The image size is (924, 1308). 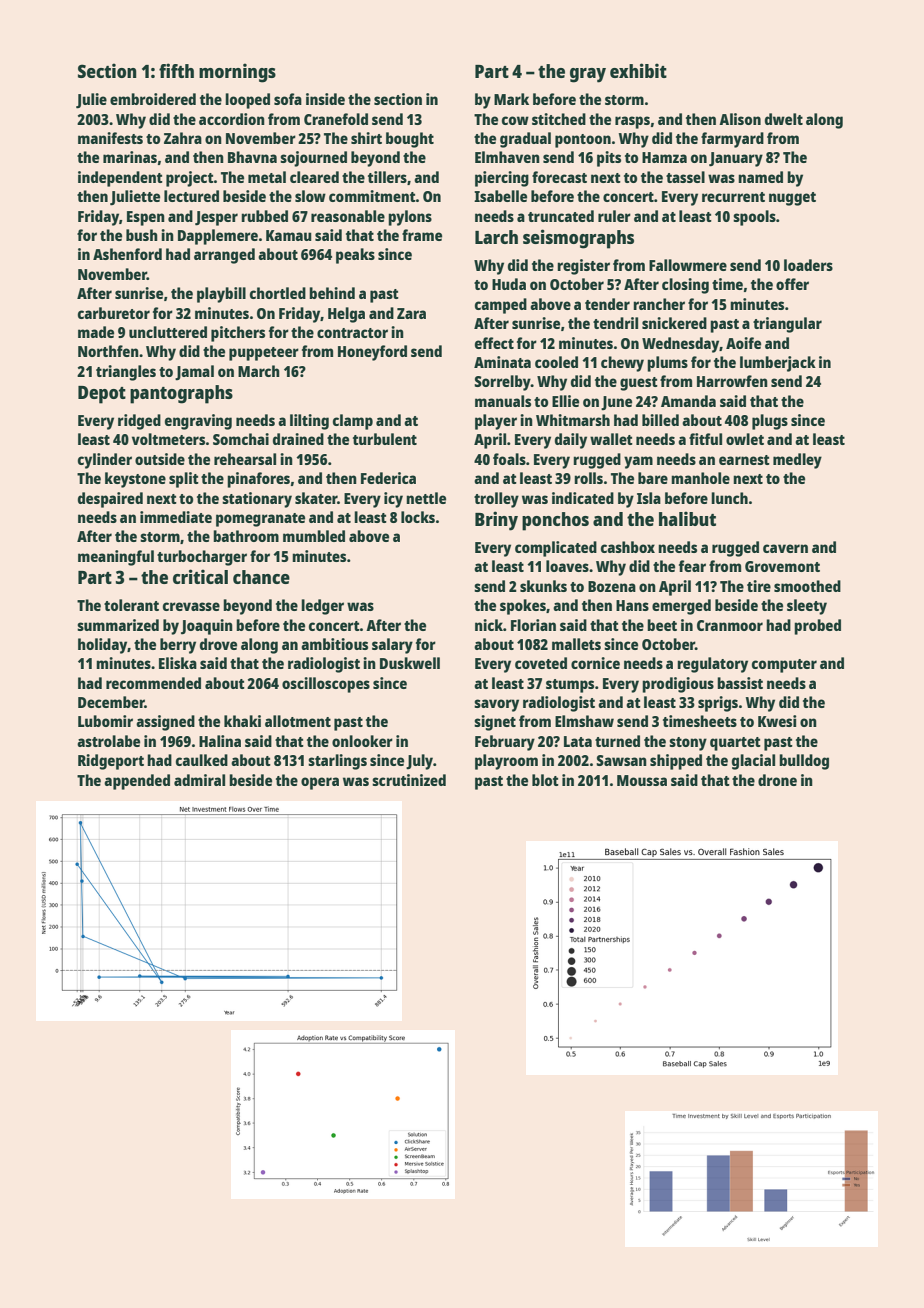 What do you see at coordinates (245, 459) in the screenshot?
I see `rehearsal` at bounding box center [245, 459].
